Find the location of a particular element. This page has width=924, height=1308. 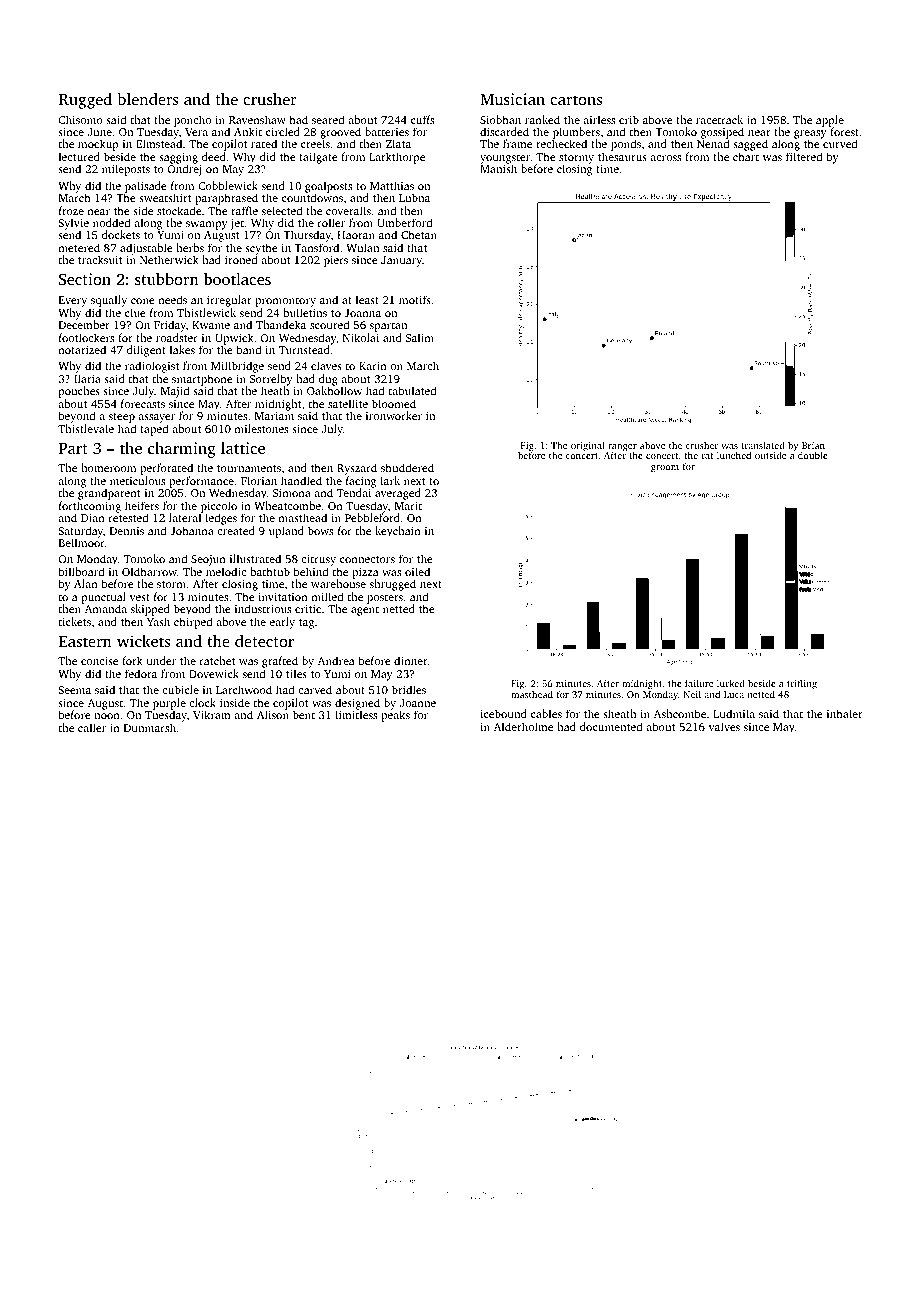

Brian is located at coordinates (813, 445).
